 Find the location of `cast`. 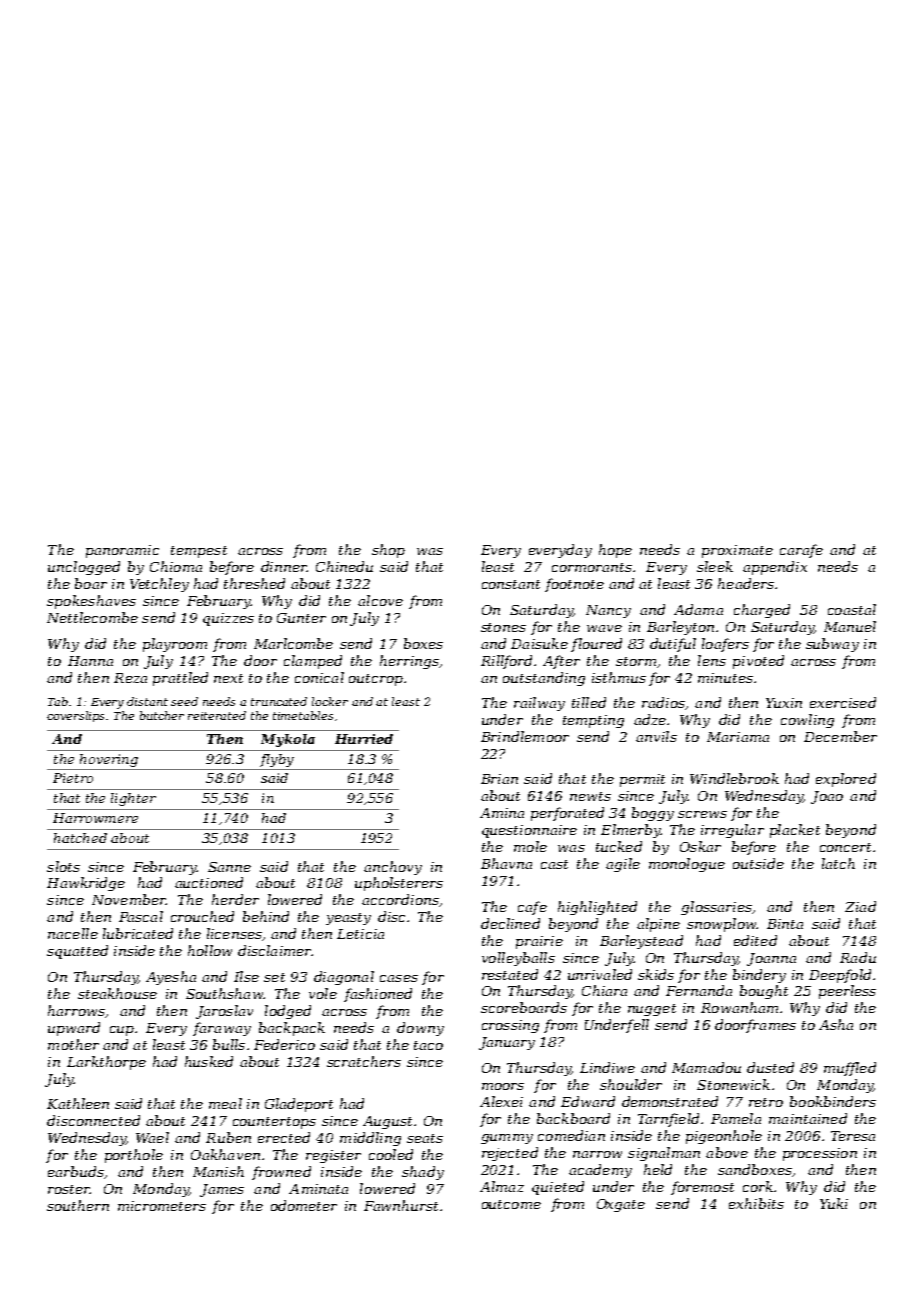

cast is located at coordinates (554, 864).
